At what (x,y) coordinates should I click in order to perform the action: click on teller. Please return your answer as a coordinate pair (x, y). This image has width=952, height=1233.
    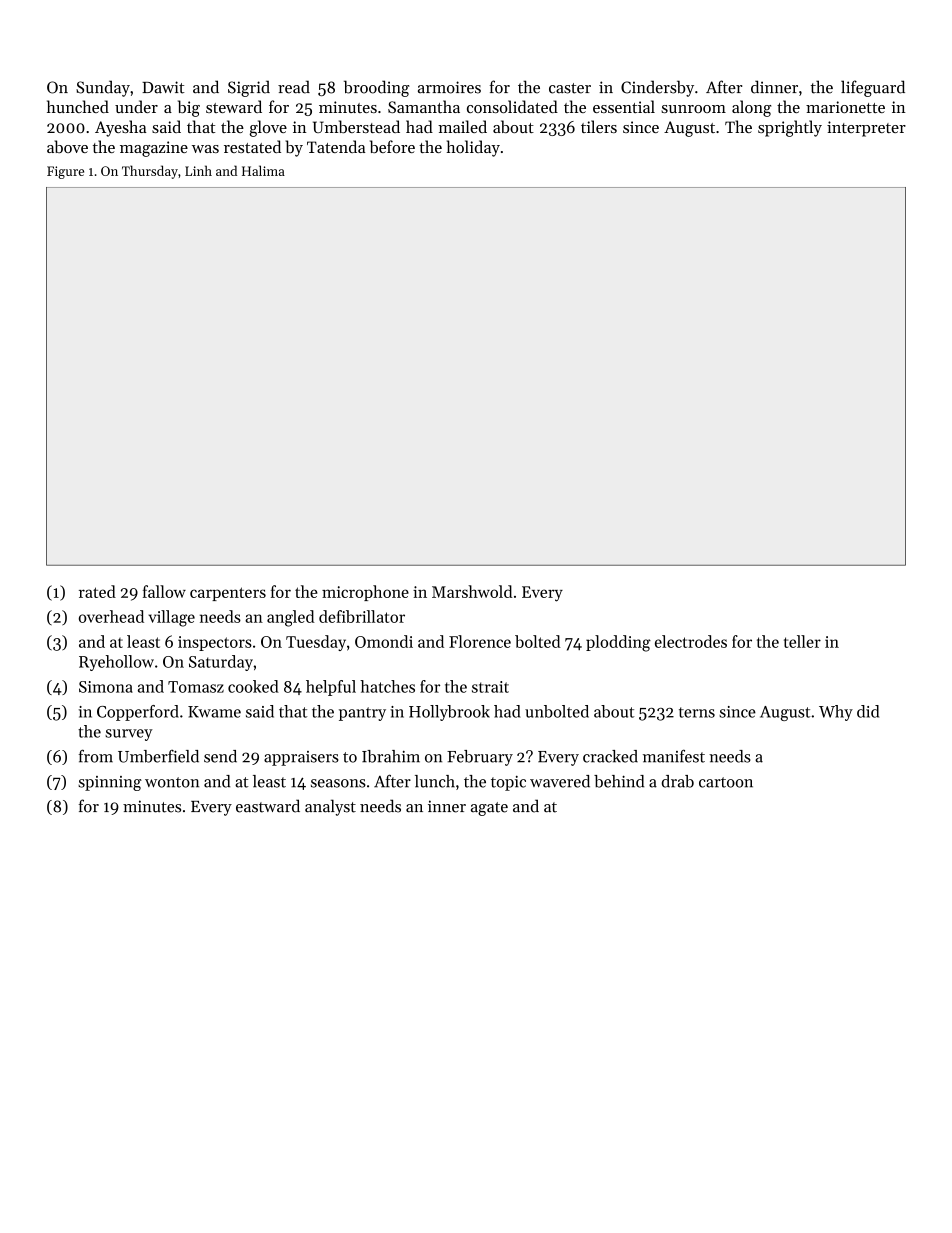
    Looking at the image, I should click on (802, 641).
